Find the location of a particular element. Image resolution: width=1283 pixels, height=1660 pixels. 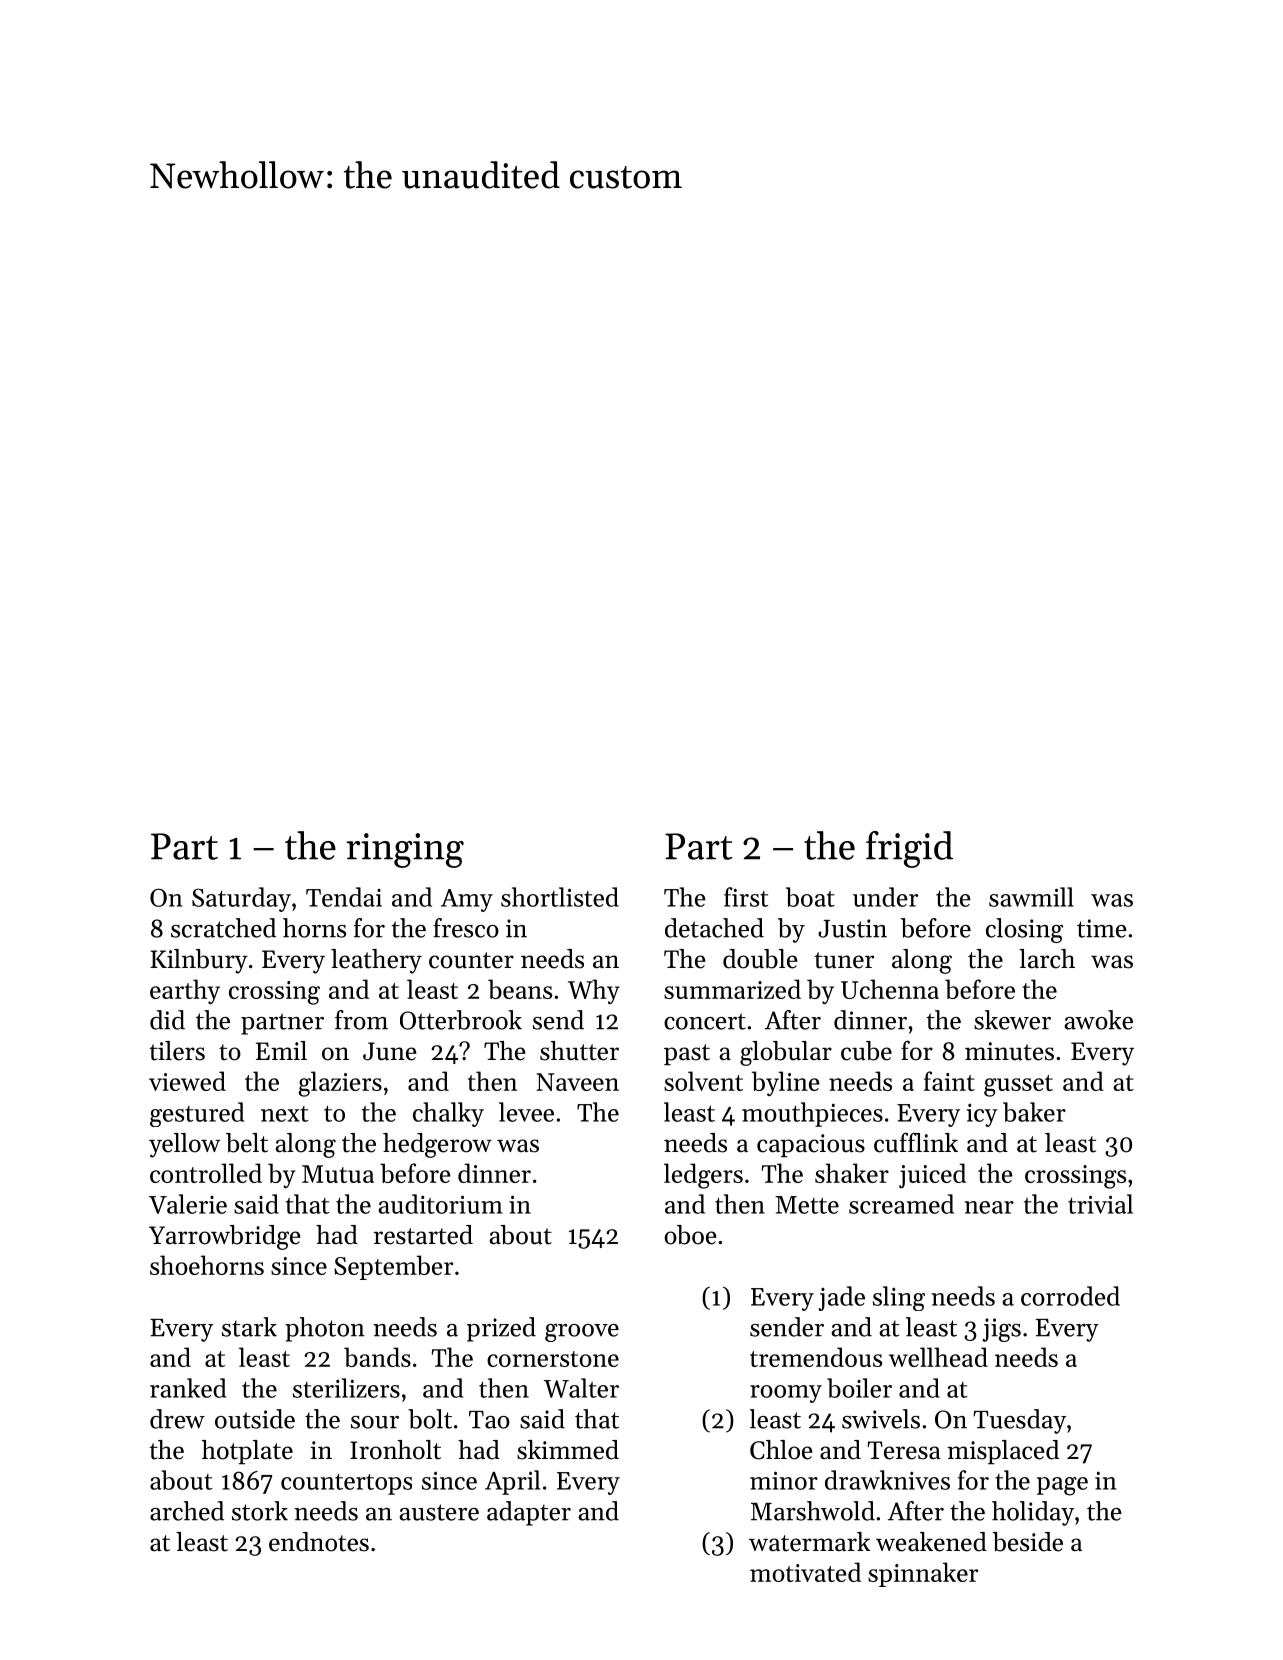

cube is located at coordinates (866, 1051).
